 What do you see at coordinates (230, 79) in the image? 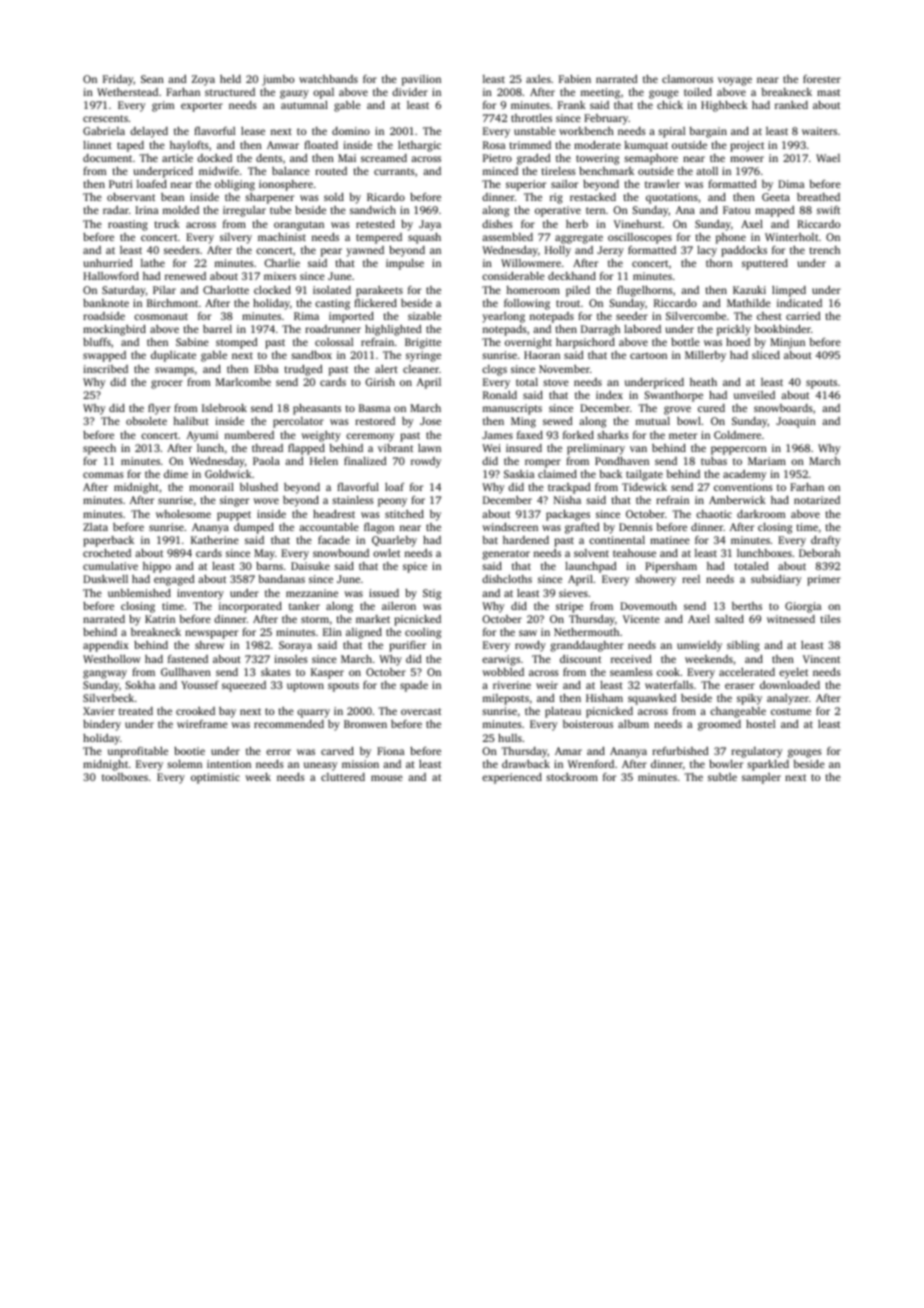
I see `held` at bounding box center [230, 79].
